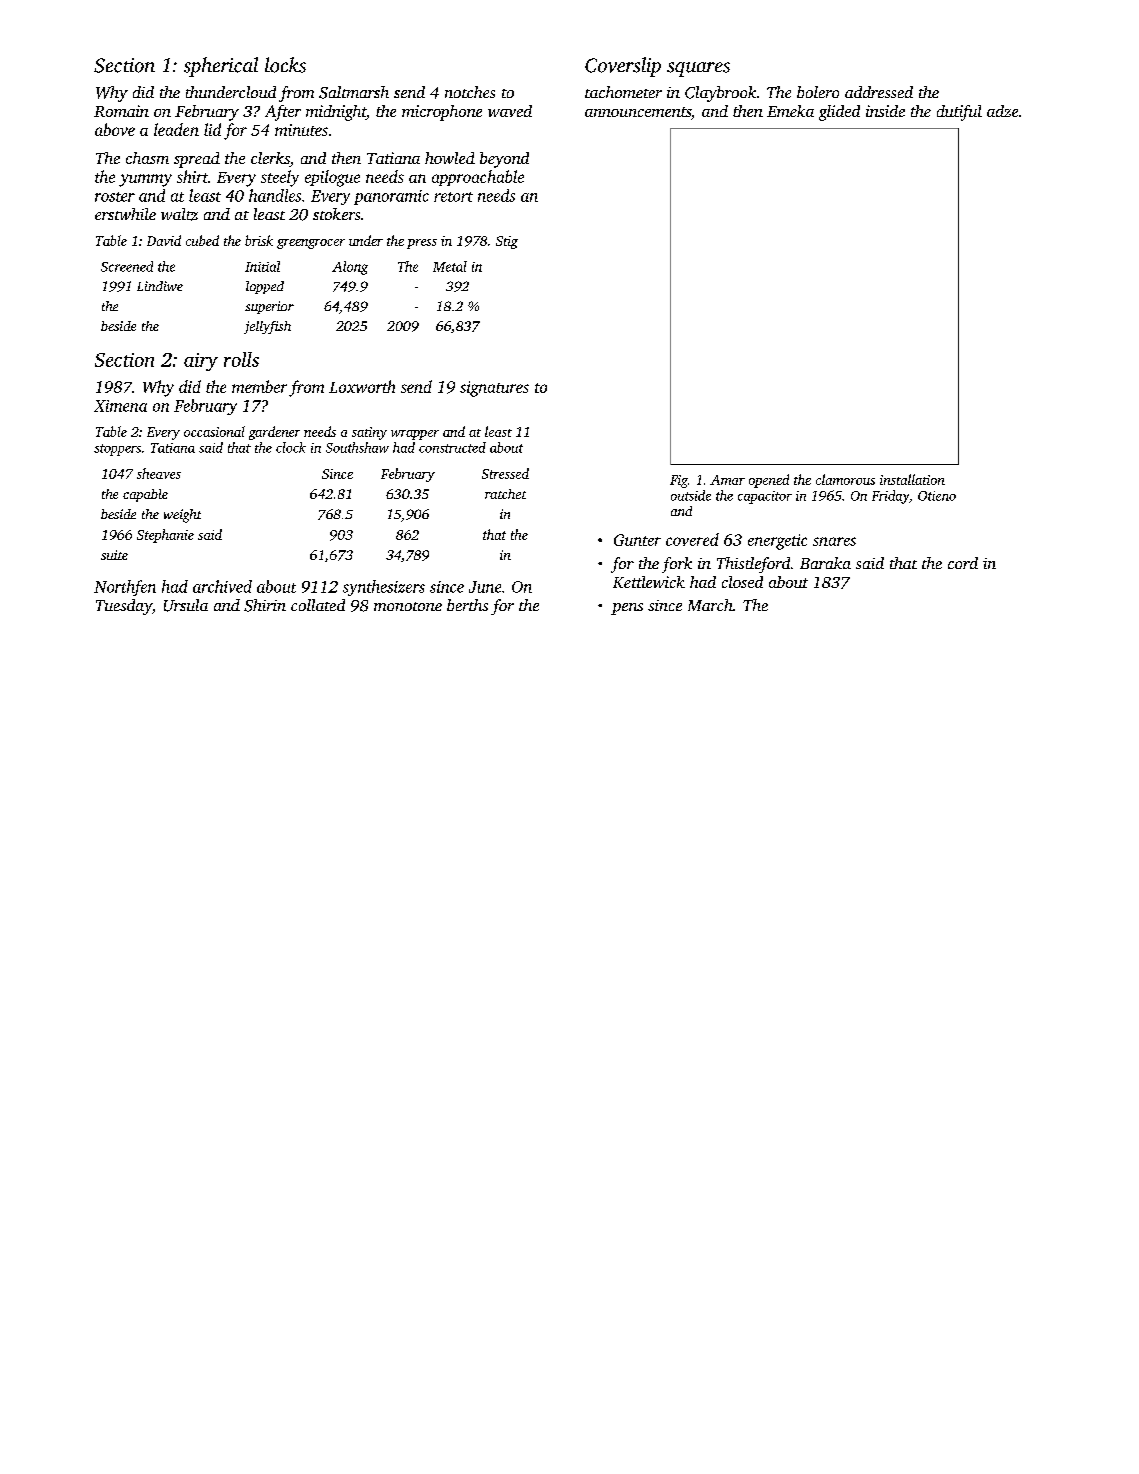  Describe the element at coordinates (221, 67) in the screenshot. I see `spherical` at that location.
